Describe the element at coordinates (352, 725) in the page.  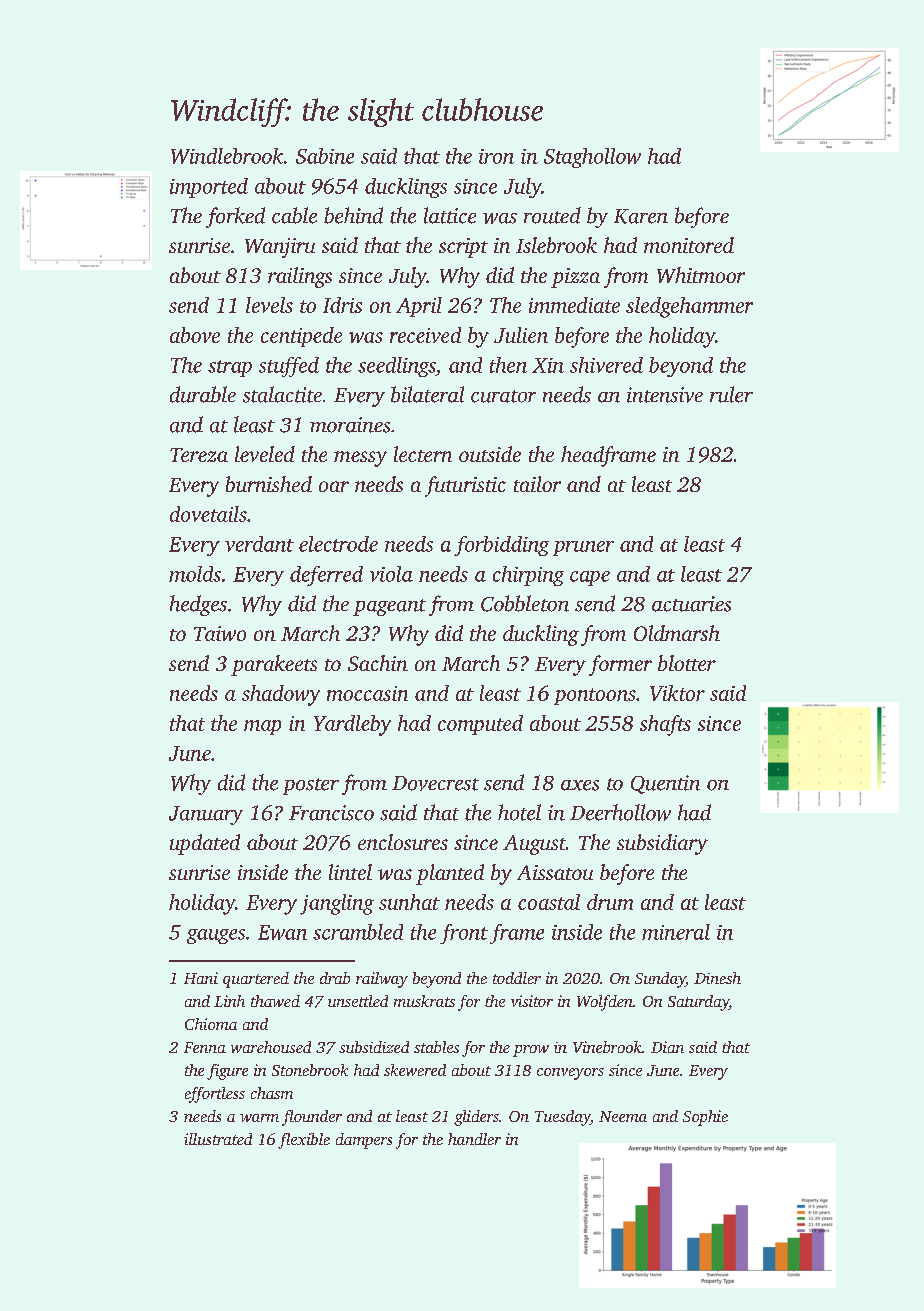
I see `Yardleby` at that location.
